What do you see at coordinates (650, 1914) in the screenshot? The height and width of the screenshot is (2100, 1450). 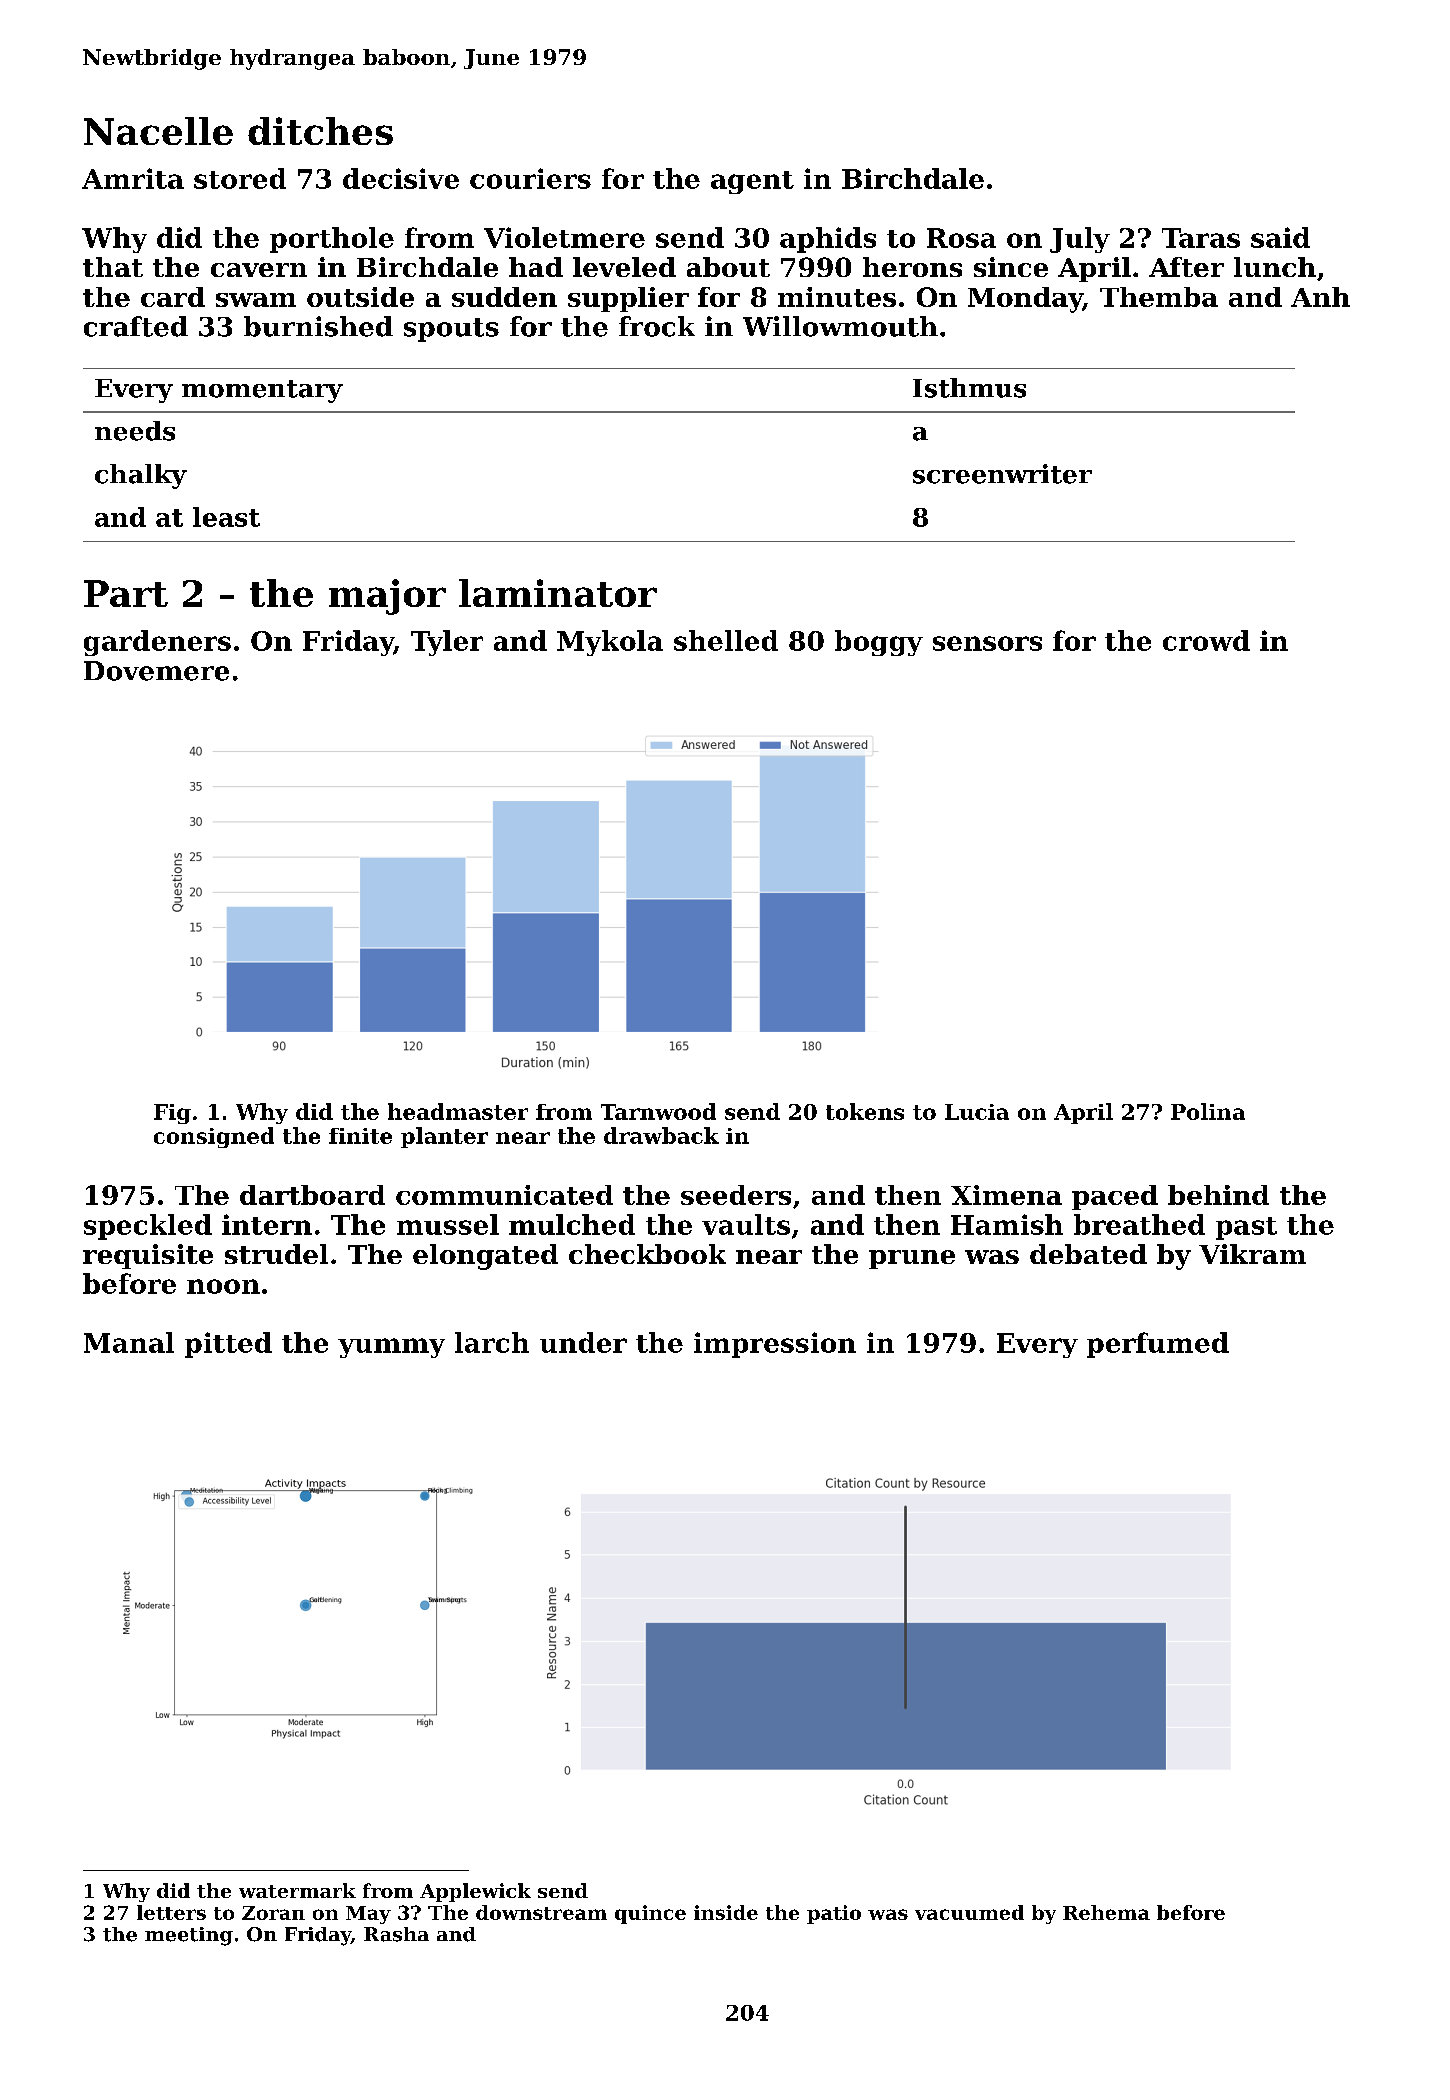 I see `quince` at bounding box center [650, 1914].
